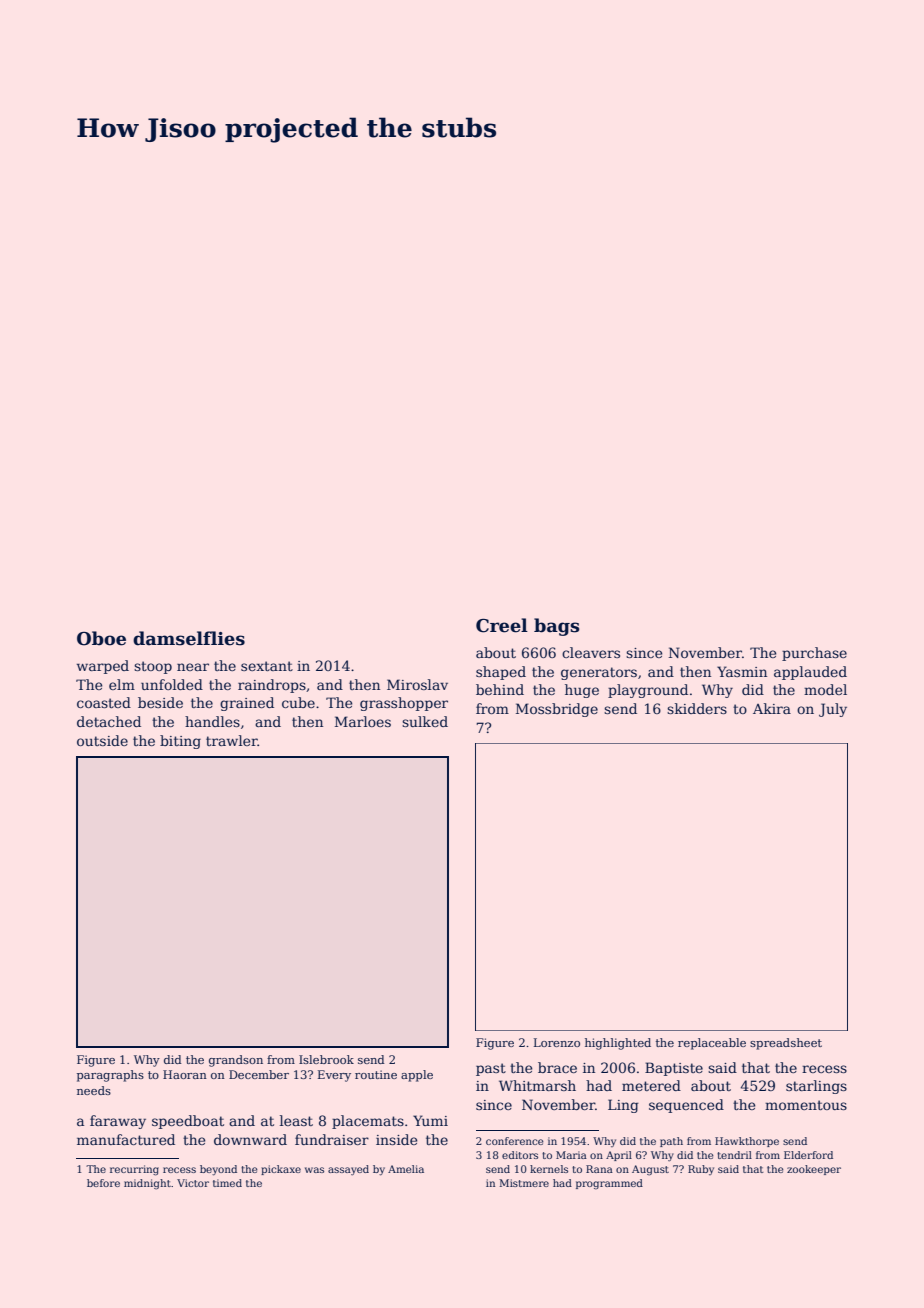 Image resolution: width=924 pixels, height=1308 pixels. What do you see at coordinates (557, 710) in the page?
I see `Mossbridge` at bounding box center [557, 710].
